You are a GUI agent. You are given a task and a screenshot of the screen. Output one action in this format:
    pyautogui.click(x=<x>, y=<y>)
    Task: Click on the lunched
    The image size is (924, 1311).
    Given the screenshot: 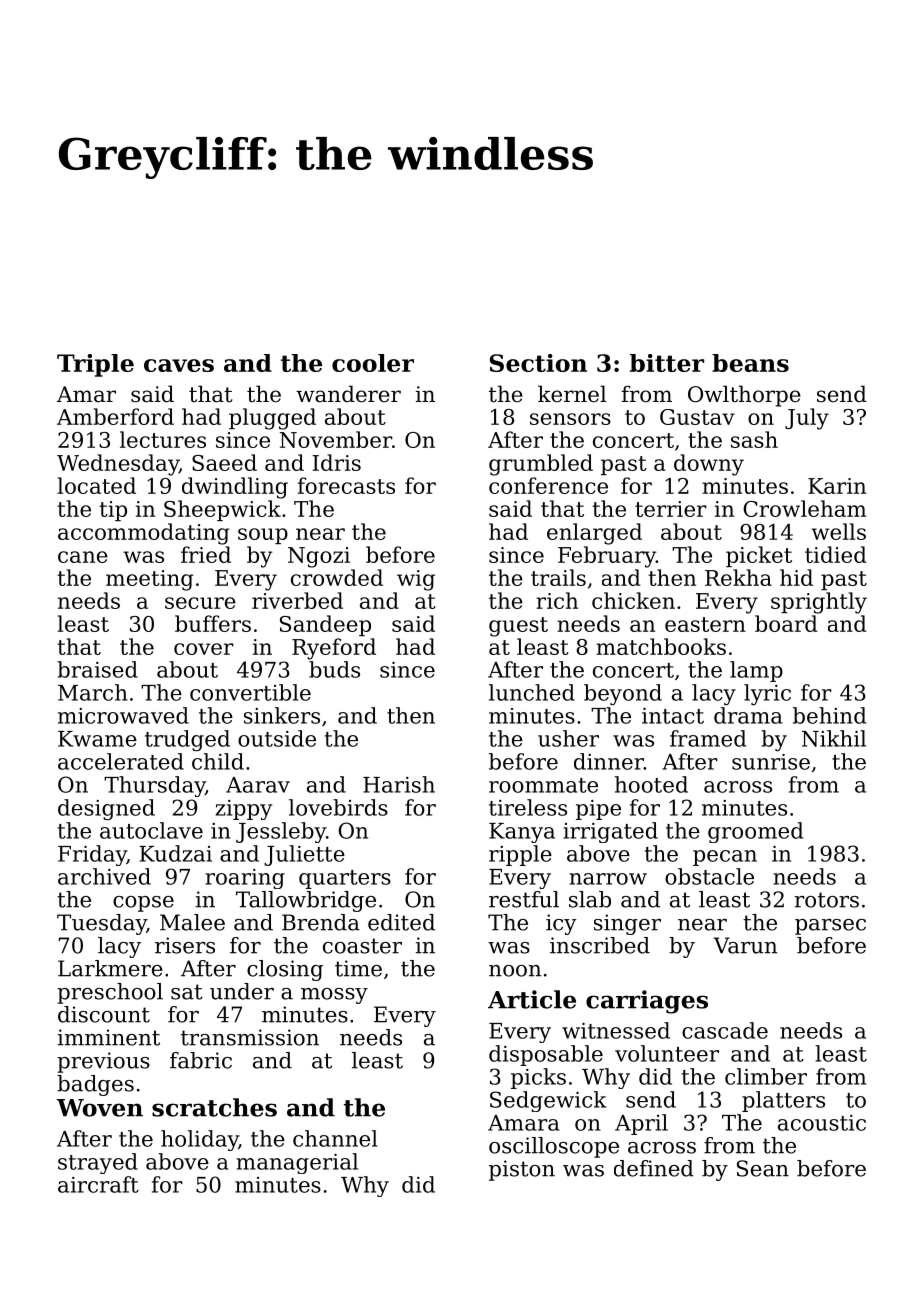 What is the action you would take?
    pyautogui.click(x=532, y=692)
